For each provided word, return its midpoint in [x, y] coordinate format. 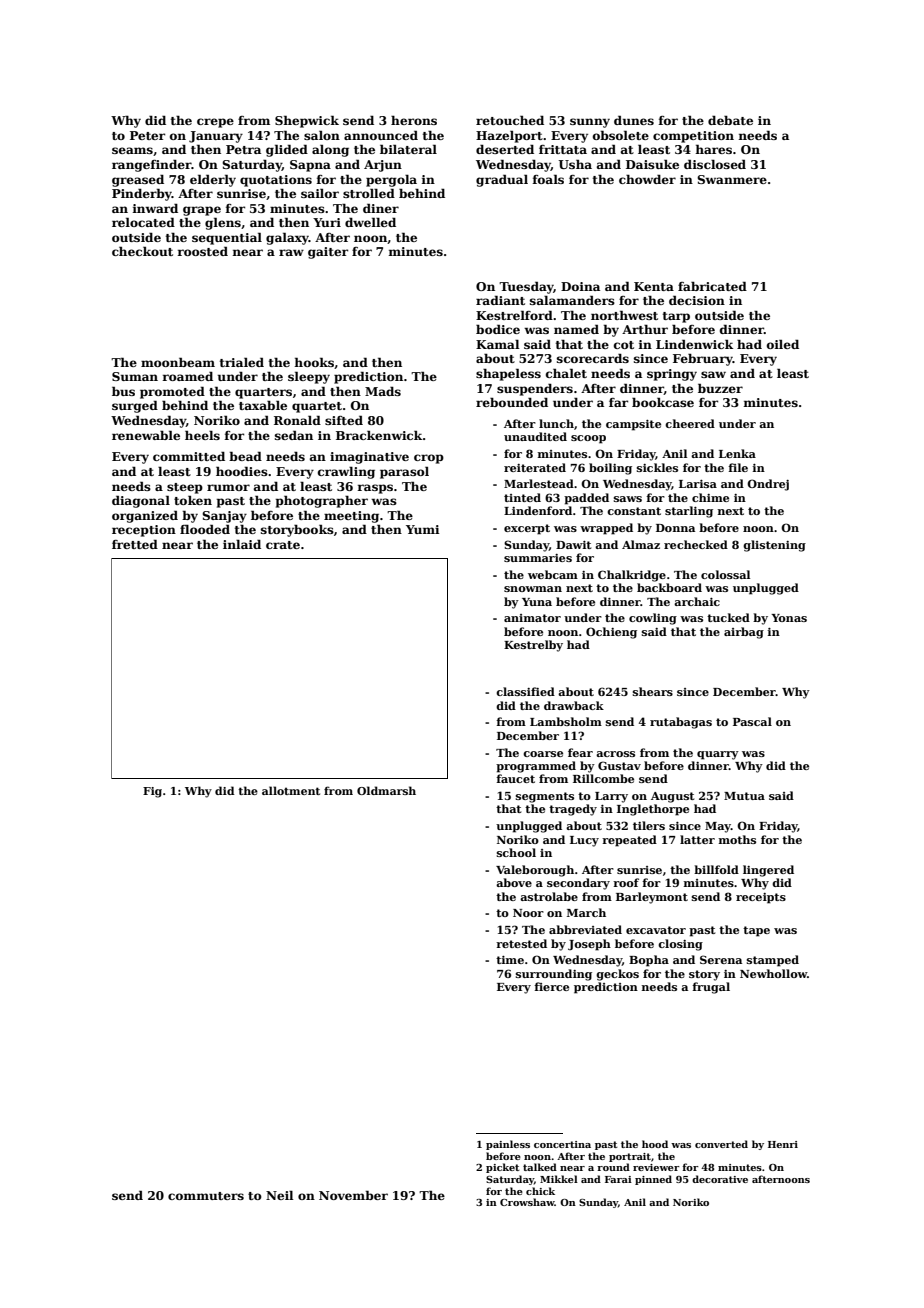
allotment [291, 790]
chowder [647, 179]
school [516, 852]
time [510, 960]
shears [653, 691]
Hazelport [509, 136]
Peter [147, 135]
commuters [206, 1196]
